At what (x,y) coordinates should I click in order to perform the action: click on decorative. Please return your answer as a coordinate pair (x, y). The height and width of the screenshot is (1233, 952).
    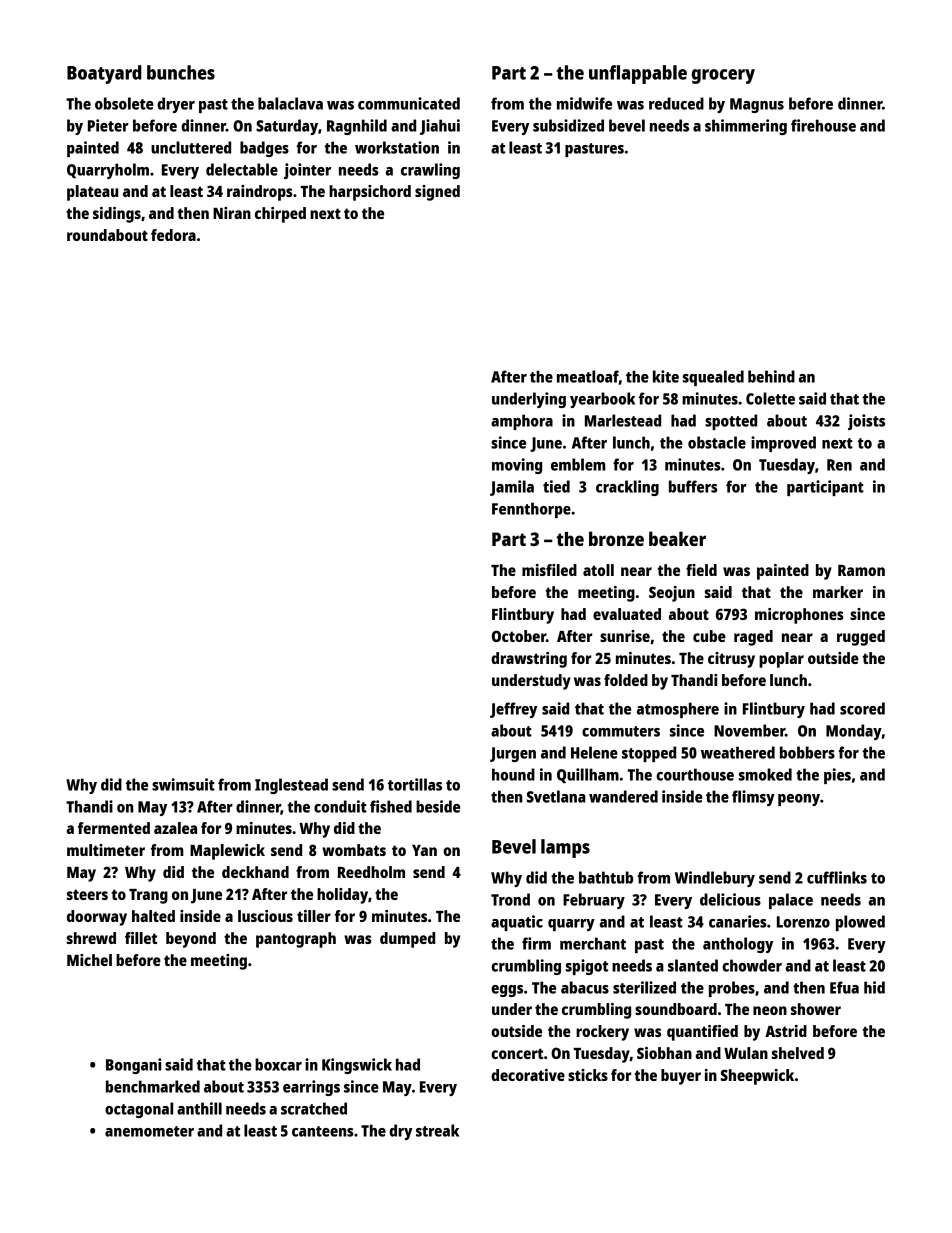
    Looking at the image, I should click on (528, 1075).
